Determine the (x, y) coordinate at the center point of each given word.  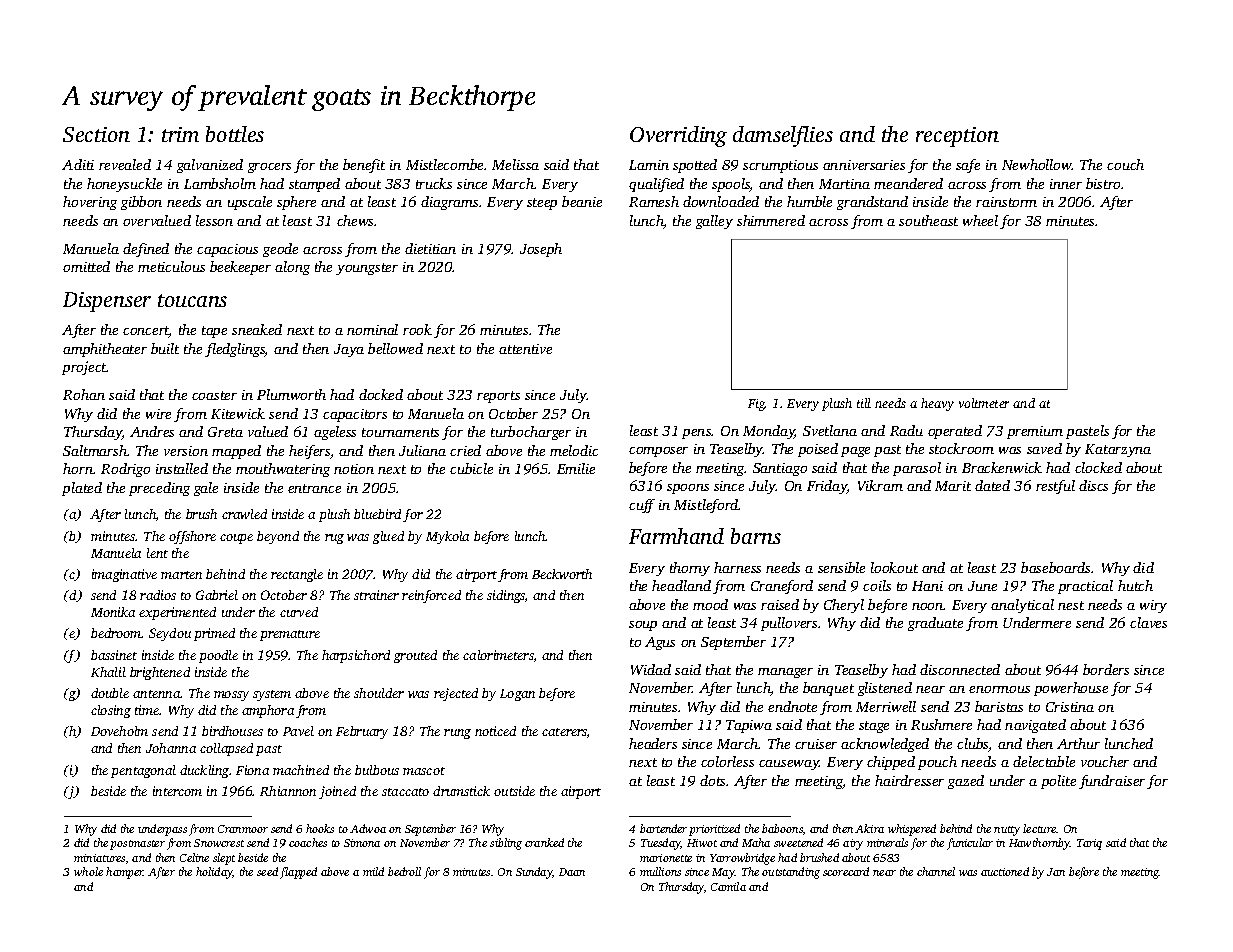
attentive (525, 349)
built (165, 348)
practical (1085, 587)
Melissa (515, 164)
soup (643, 626)
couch (1125, 164)
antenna (157, 694)
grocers (269, 168)
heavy (937, 404)
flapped (298, 873)
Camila (728, 886)
